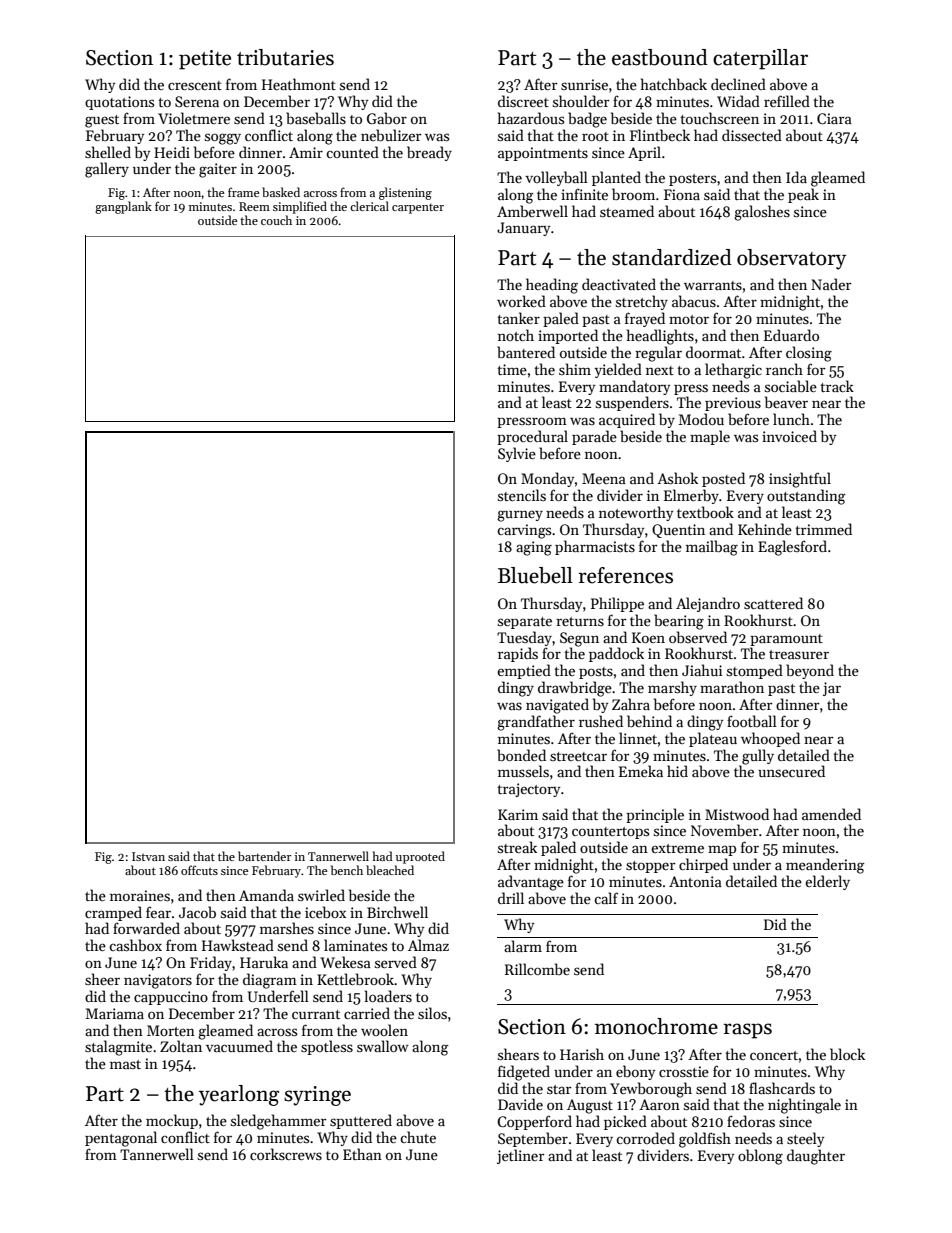 Image resolution: width=952 pixels, height=1233 pixels. What do you see at coordinates (362, 1154) in the screenshot?
I see `Ethan` at bounding box center [362, 1154].
